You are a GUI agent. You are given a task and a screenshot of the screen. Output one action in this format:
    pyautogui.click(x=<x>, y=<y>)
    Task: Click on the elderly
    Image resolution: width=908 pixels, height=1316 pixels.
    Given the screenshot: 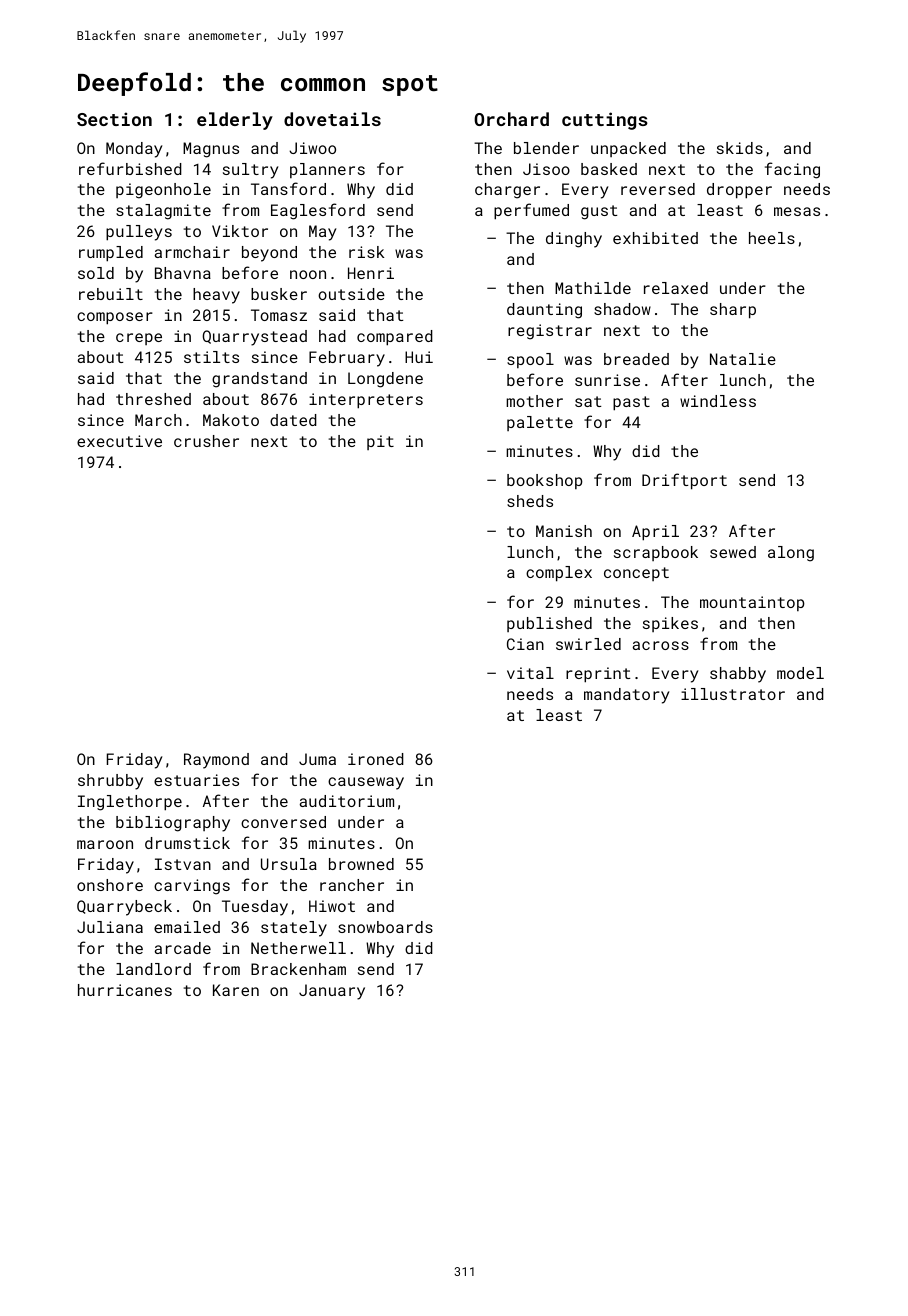 What is the action you would take?
    pyautogui.click(x=235, y=121)
